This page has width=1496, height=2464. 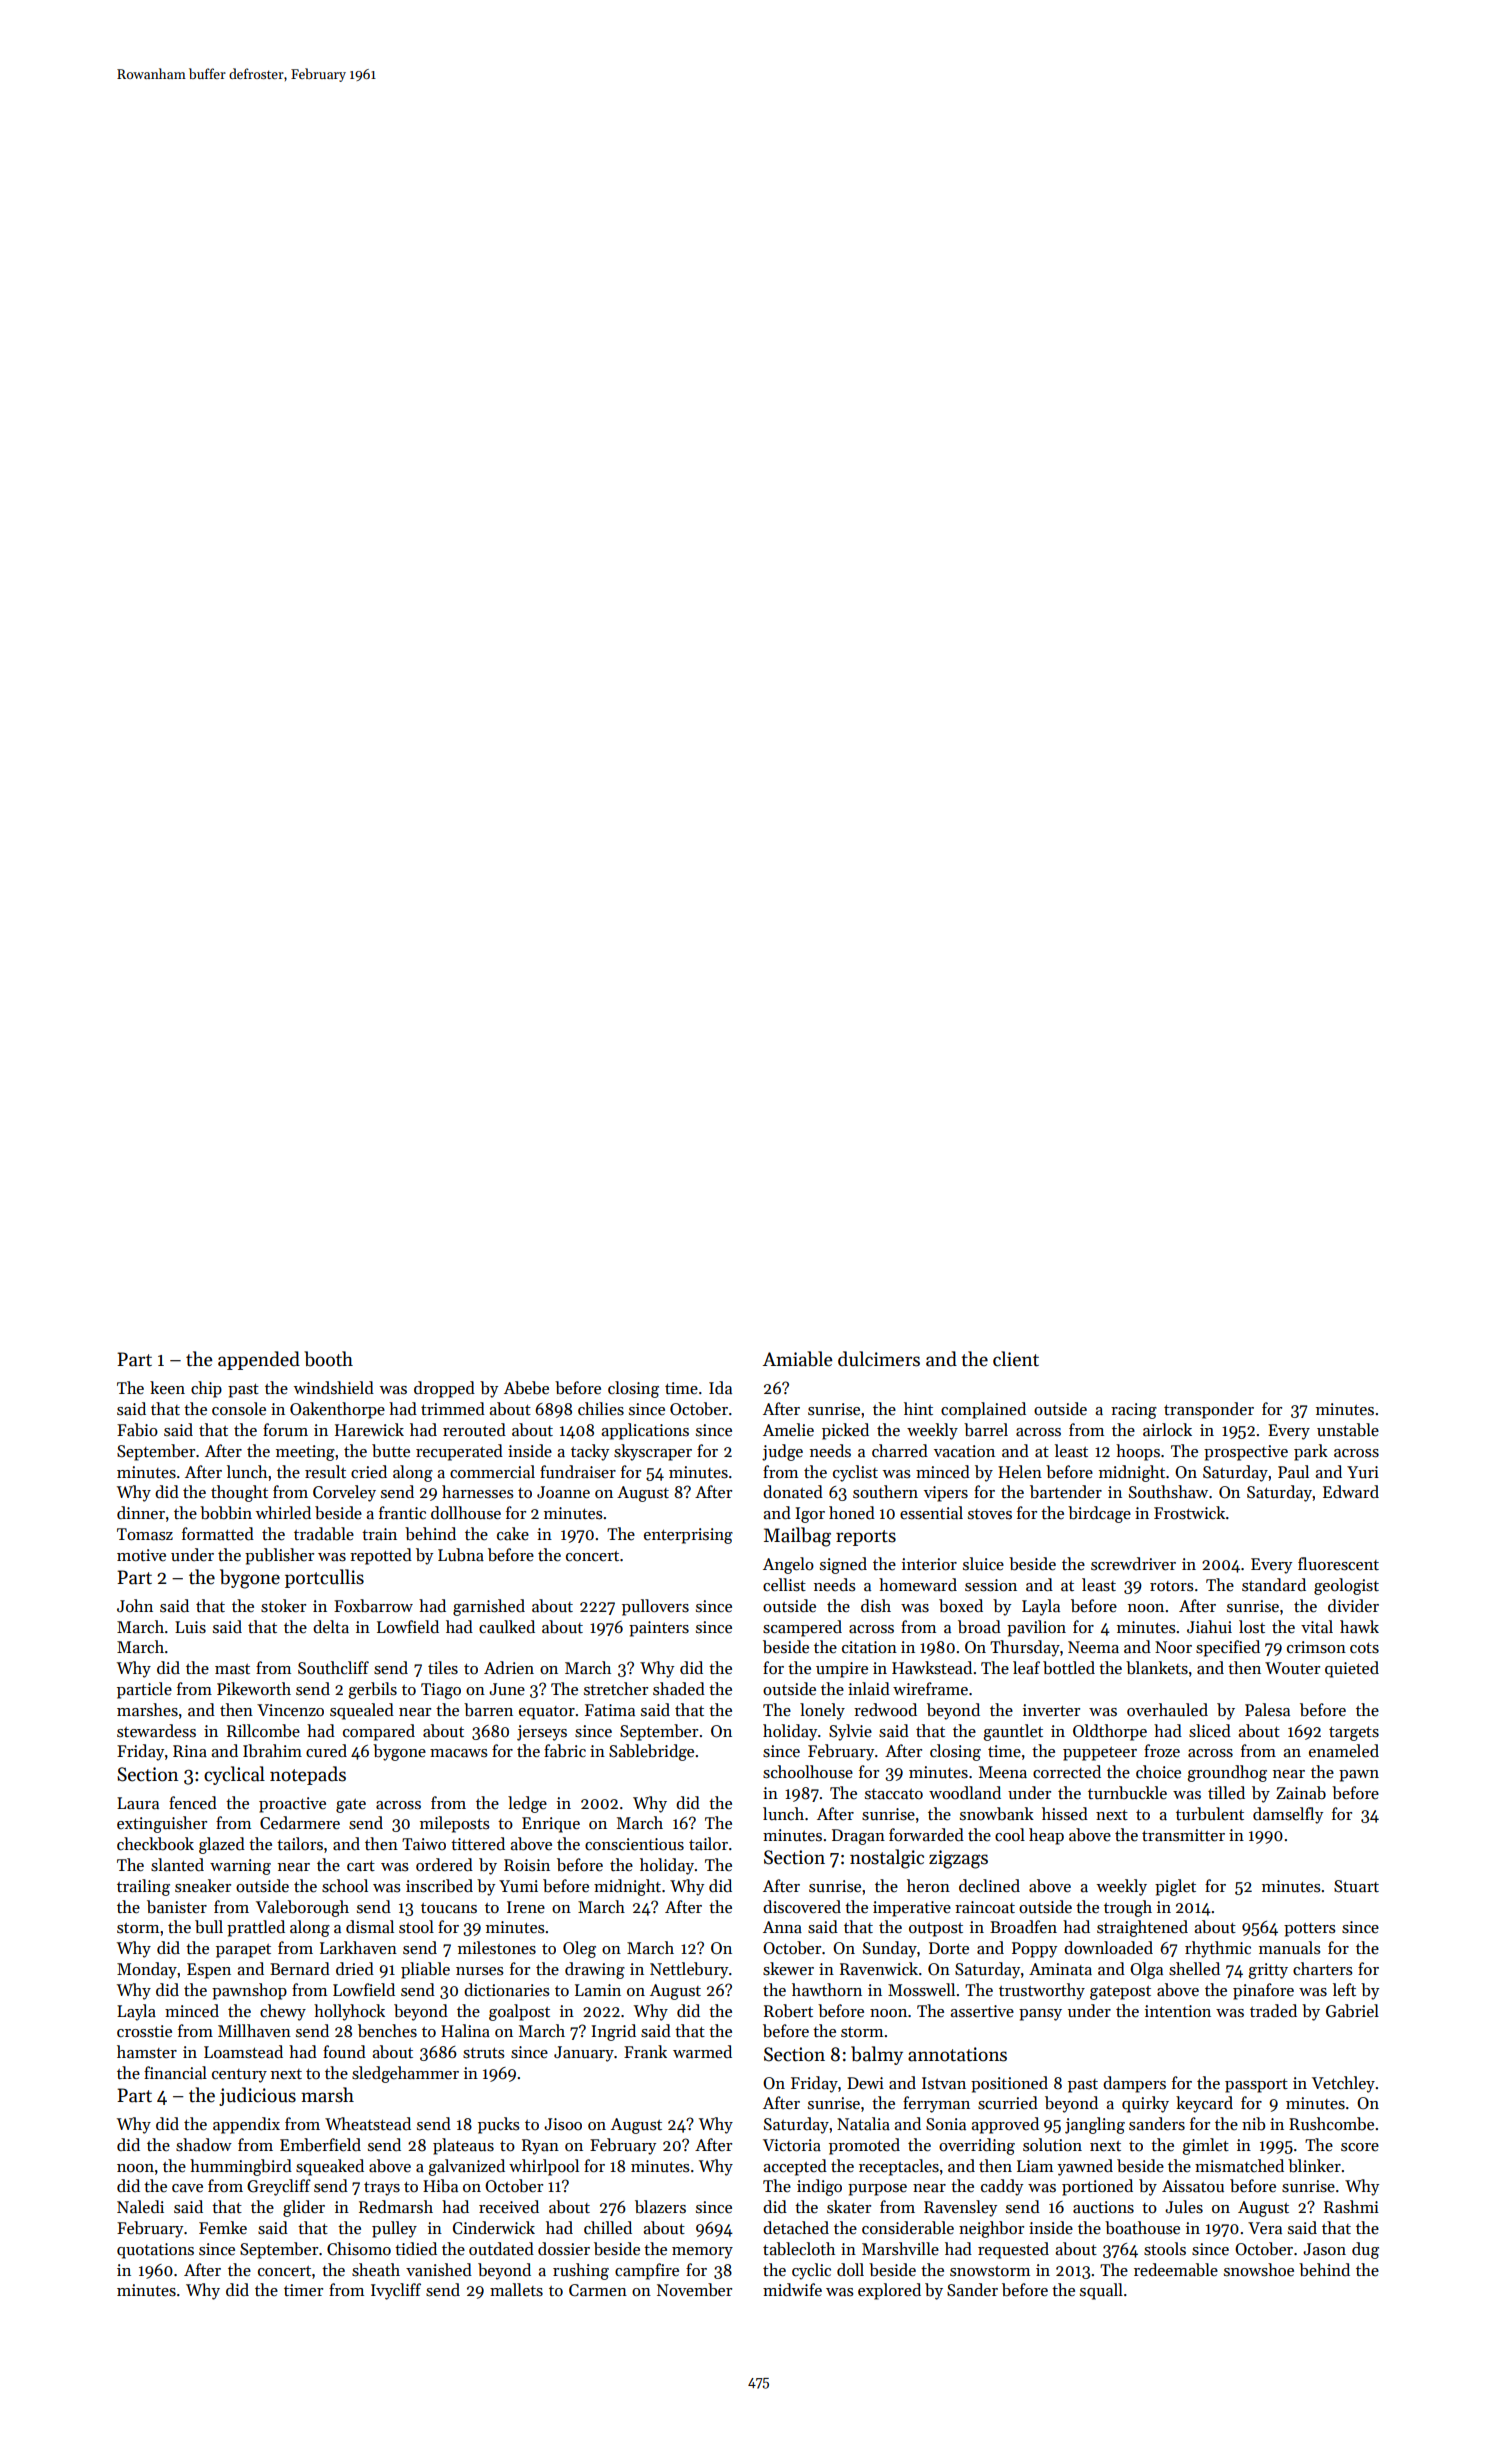 I want to click on Oleg, so click(x=579, y=1949).
